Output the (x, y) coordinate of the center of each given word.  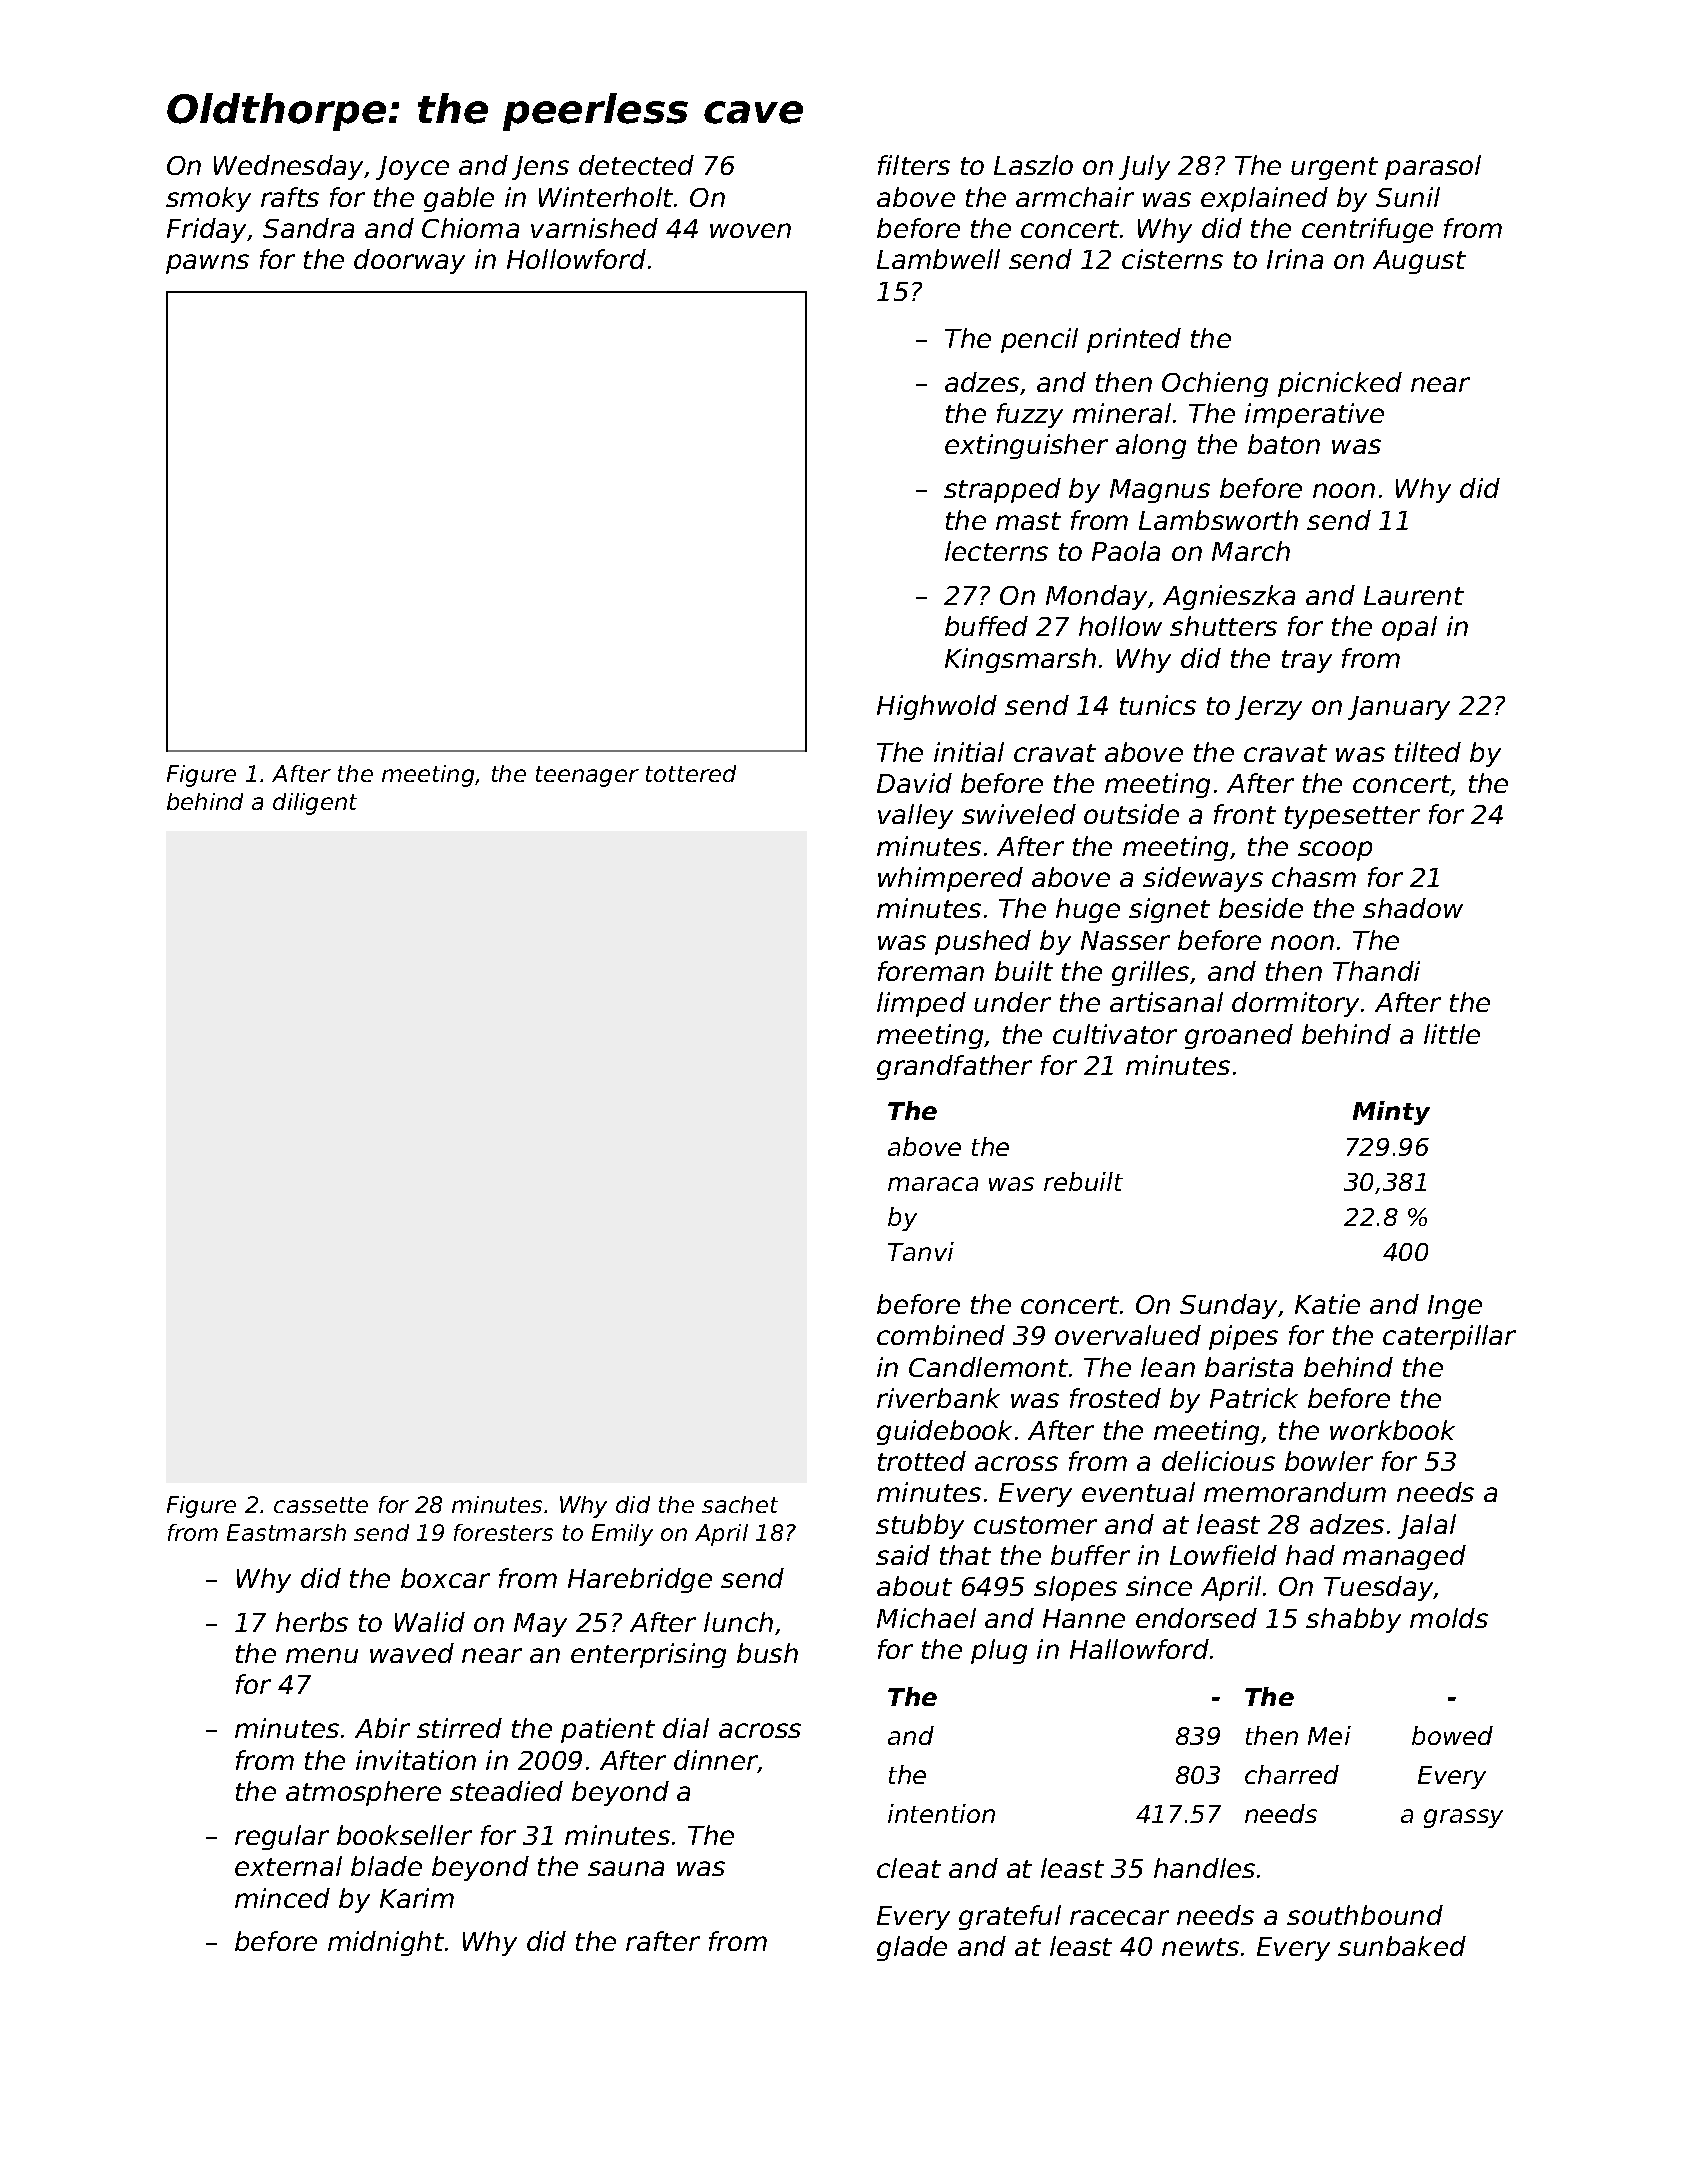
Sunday (1228, 1306)
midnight (386, 1943)
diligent (315, 804)
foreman (931, 971)
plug (999, 1651)
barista (1249, 1367)
